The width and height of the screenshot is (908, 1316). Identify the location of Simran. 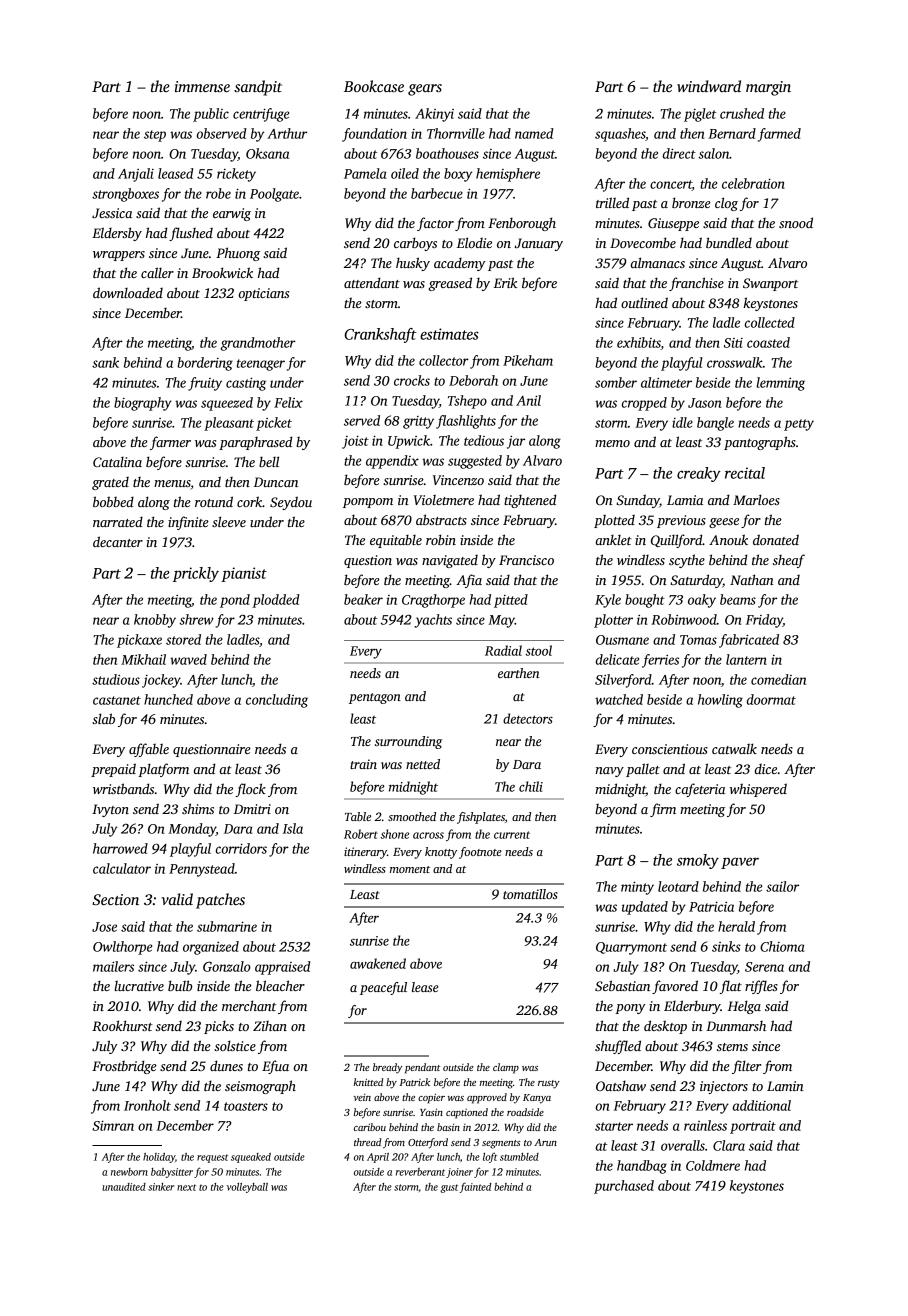
(113, 1126).
